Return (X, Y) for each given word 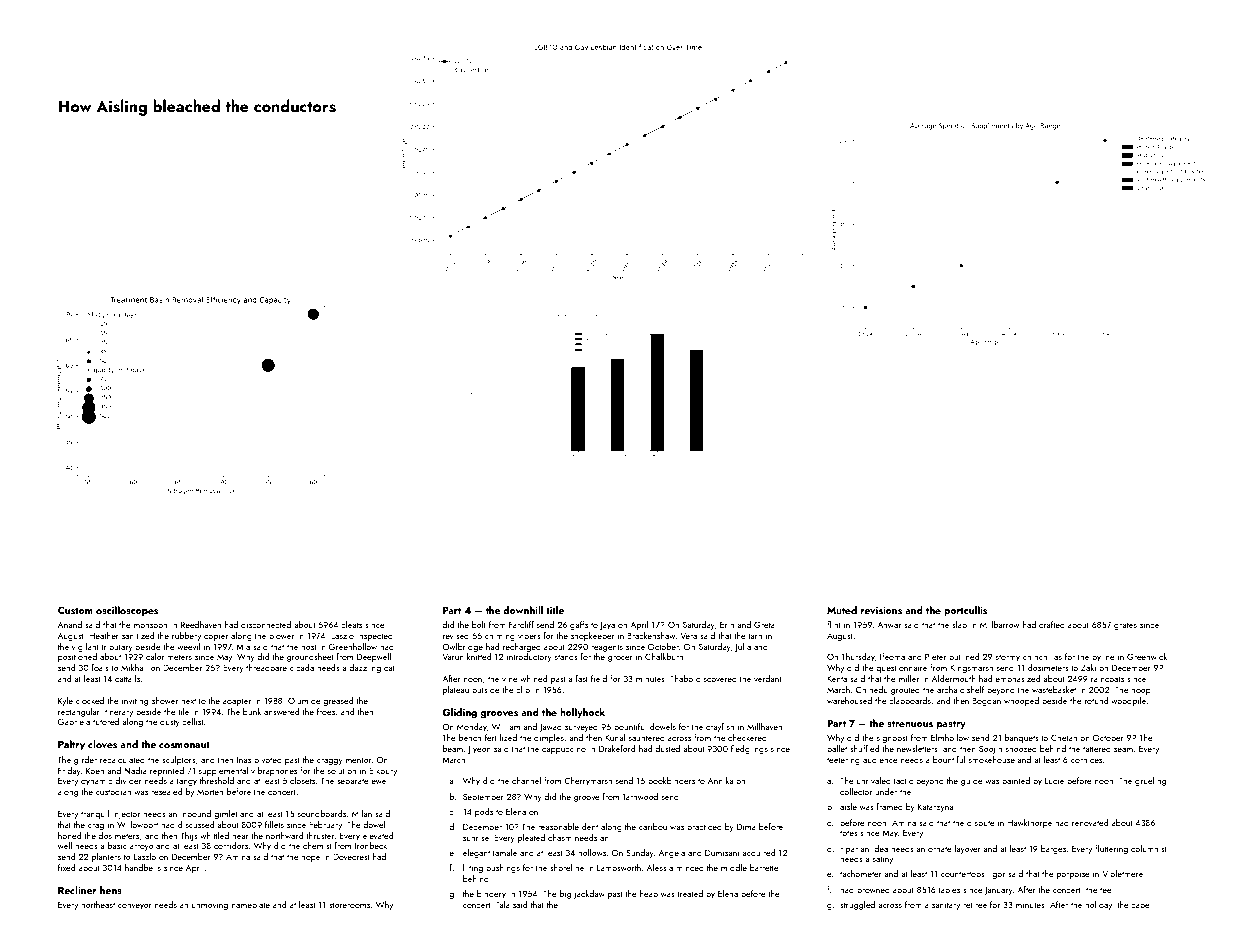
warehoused (849, 700)
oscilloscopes (127, 611)
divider (128, 780)
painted (1016, 781)
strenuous (910, 723)
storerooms (349, 905)
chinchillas (1042, 656)
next (188, 701)
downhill (523, 610)
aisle (848, 806)
